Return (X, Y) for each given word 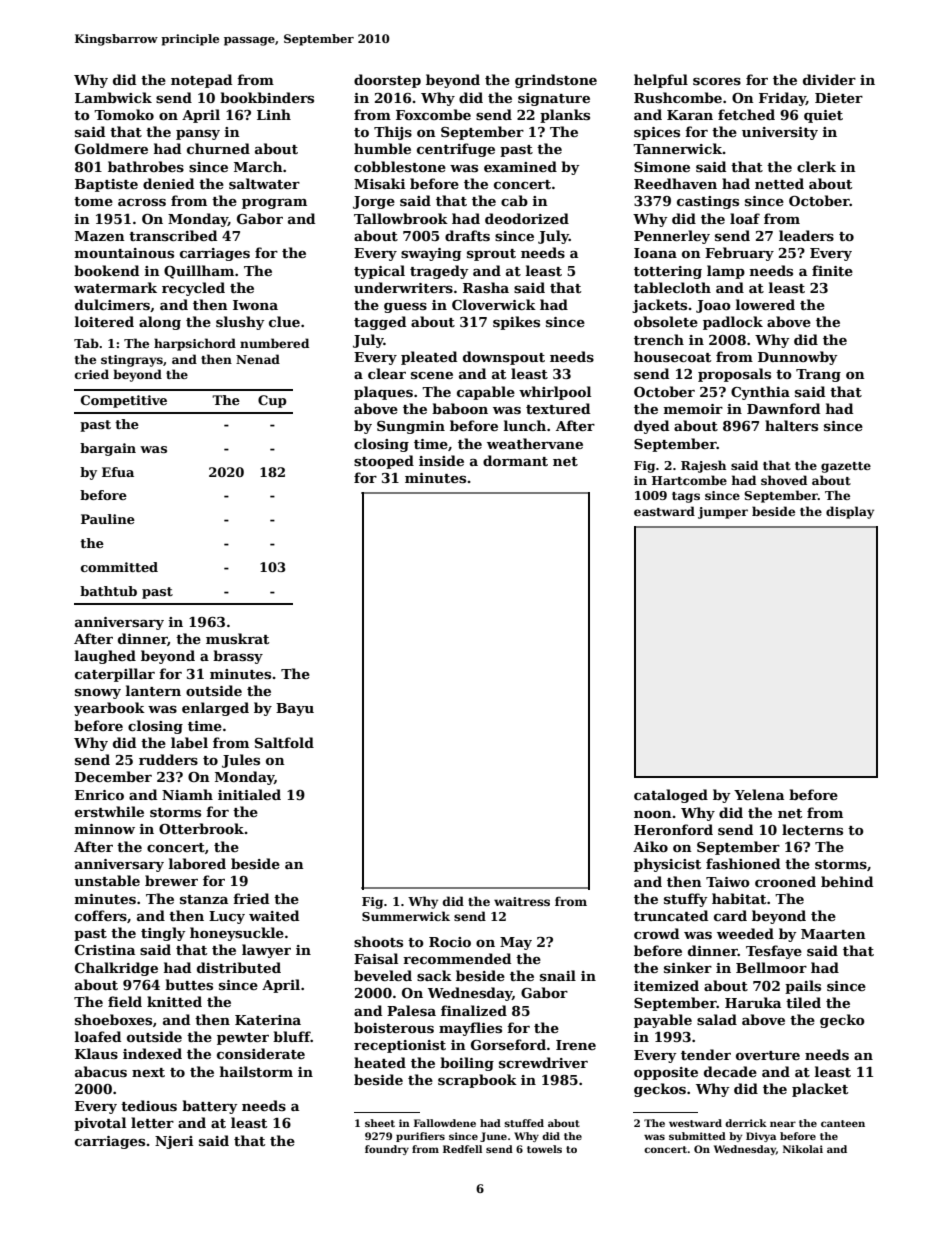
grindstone (556, 81)
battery (210, 1107)
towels (544, 1149)
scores (717, 81)
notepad (201, 81)
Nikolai (803, 1149)
